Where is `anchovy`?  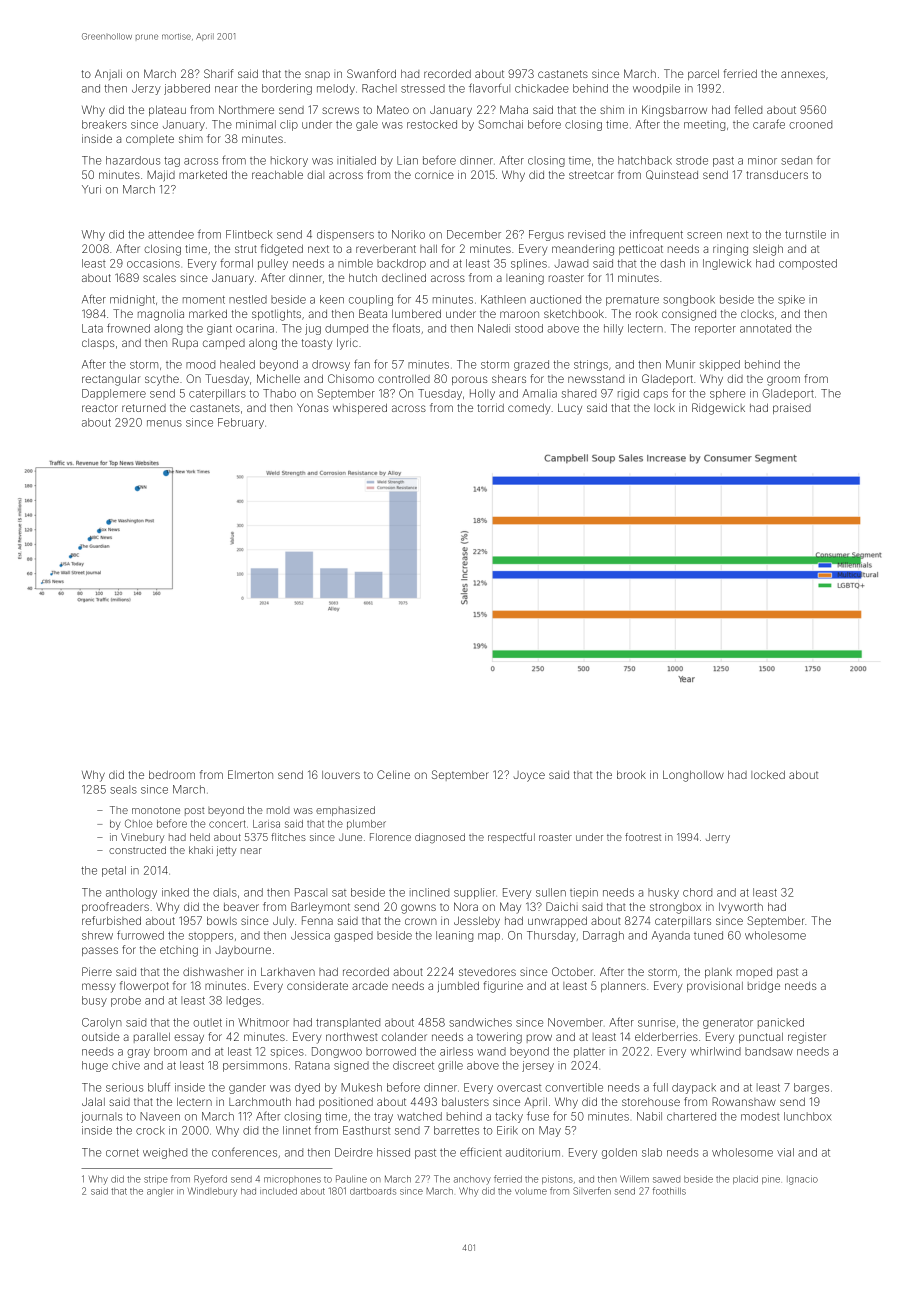 anchovy is located at coordinates (472, 1180).
